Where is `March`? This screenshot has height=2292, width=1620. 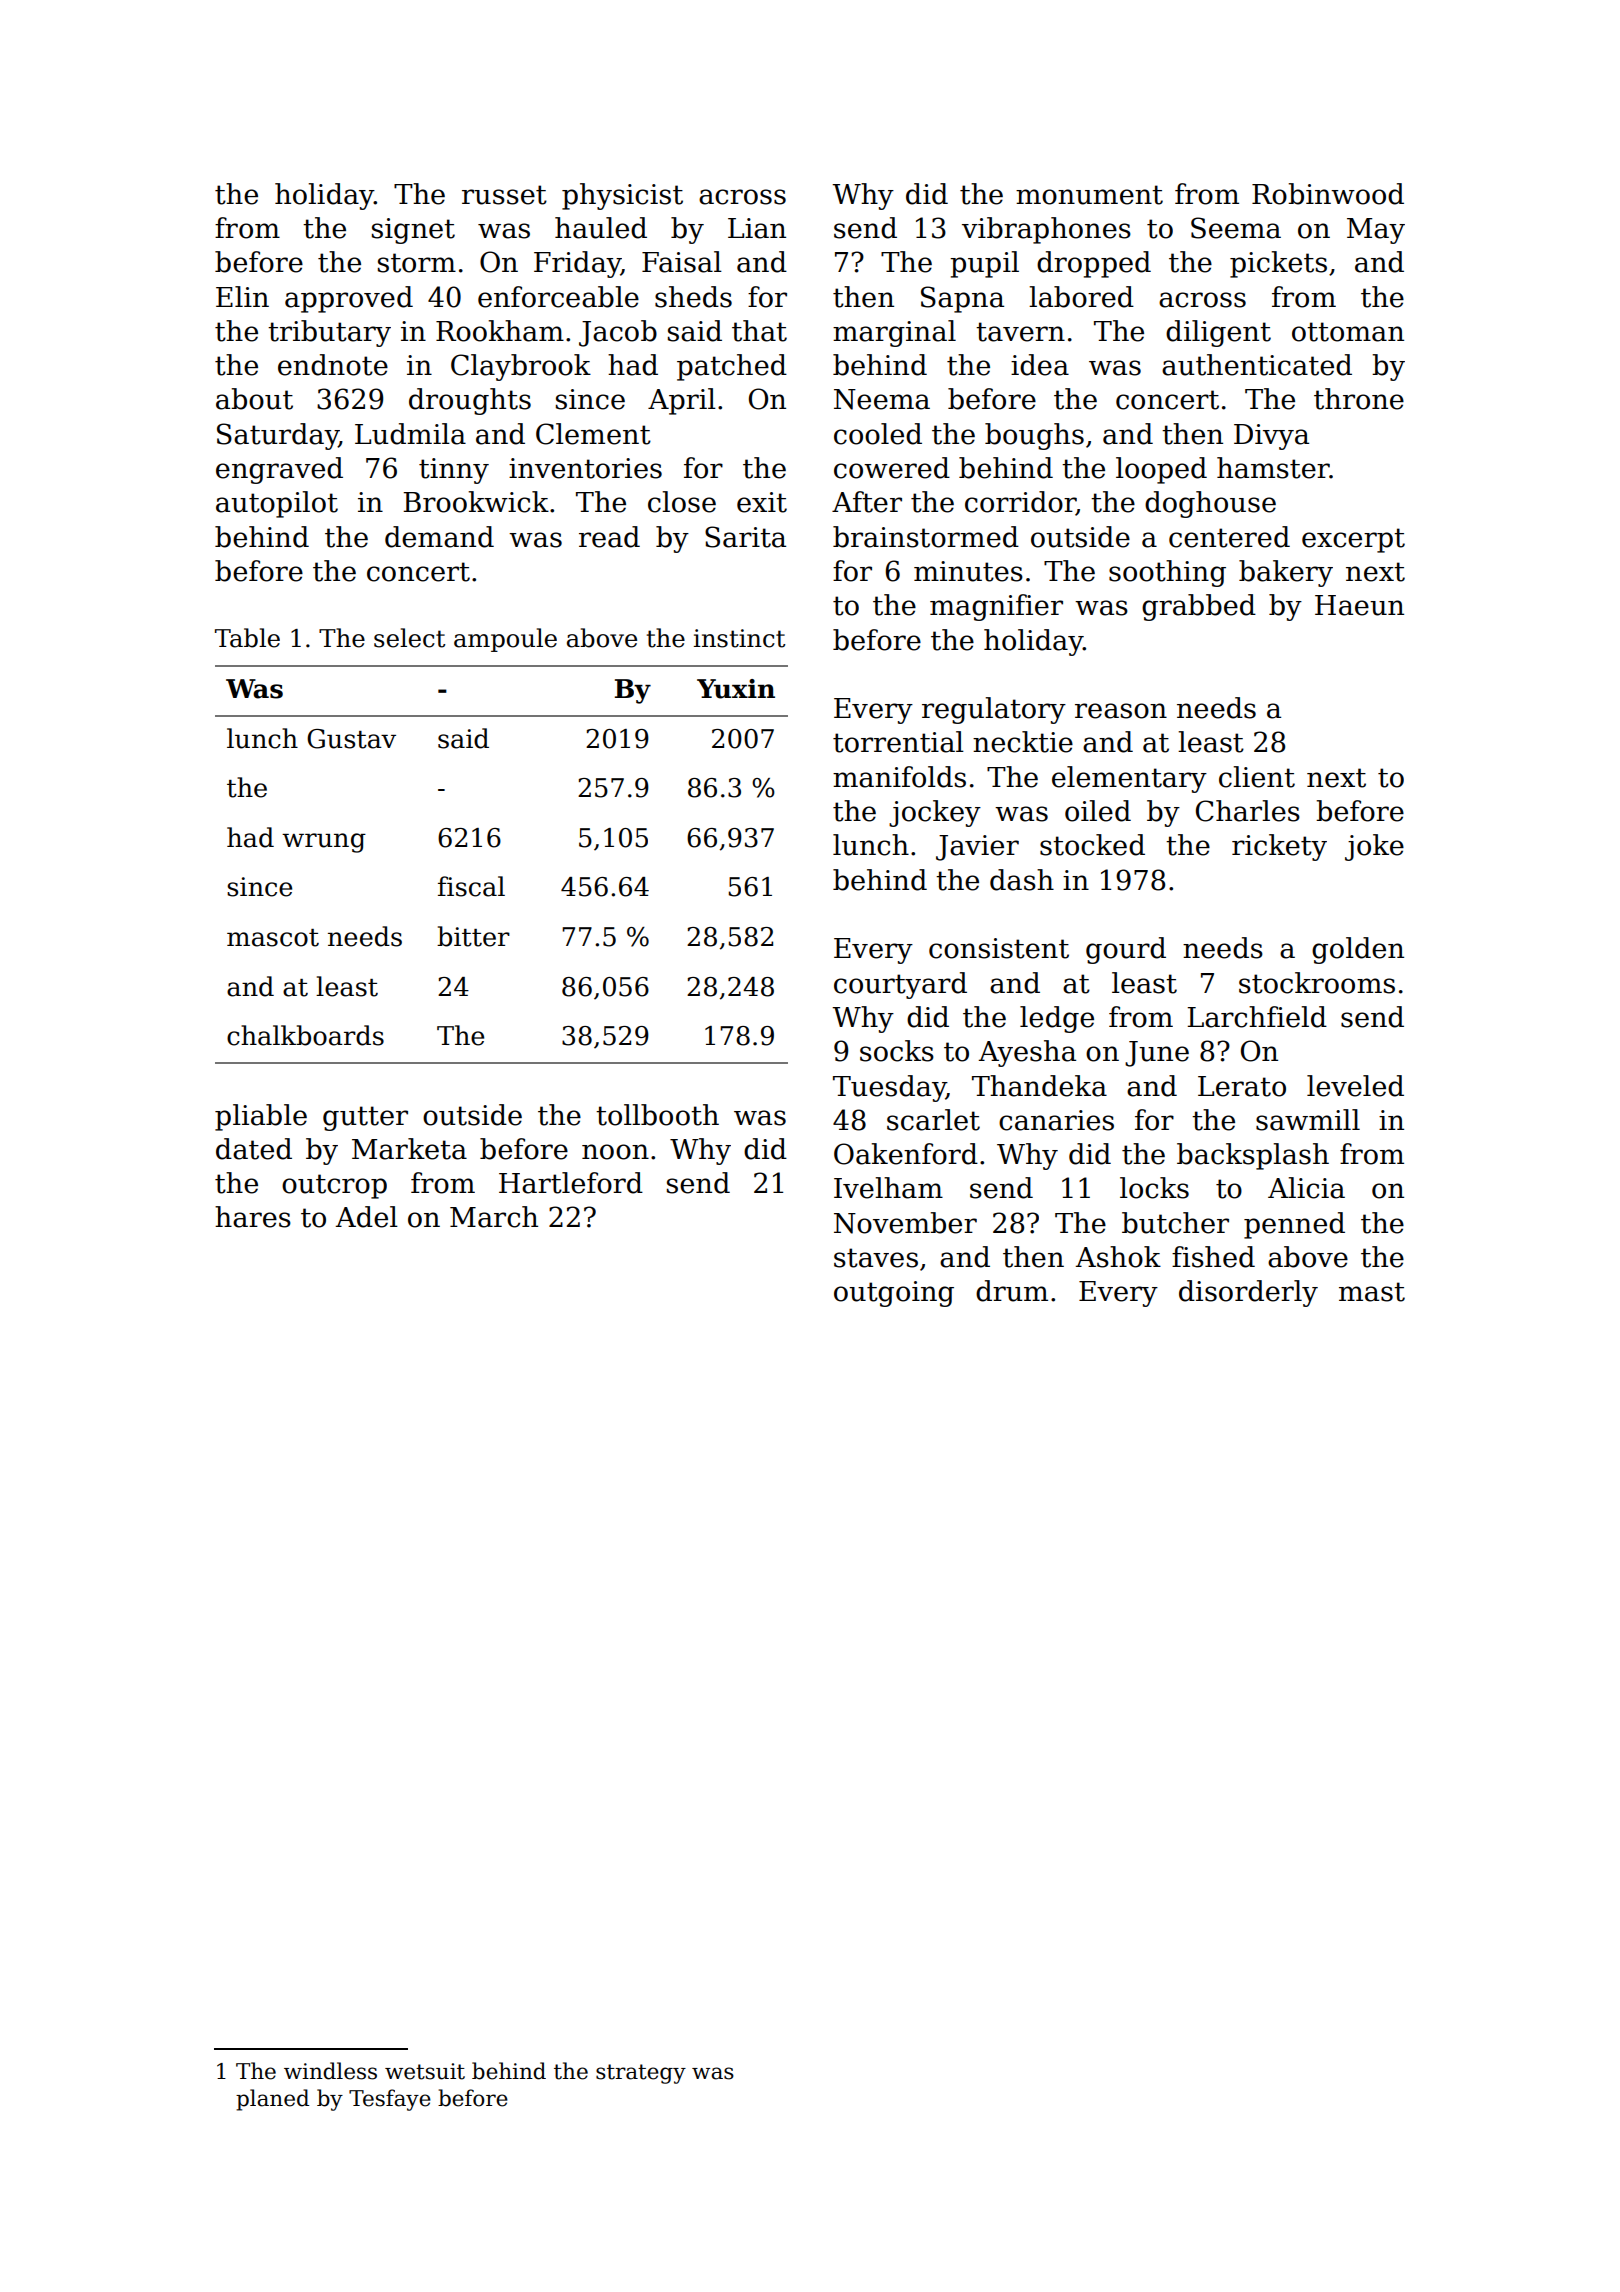 March is located at coordinates (494, 1217).
